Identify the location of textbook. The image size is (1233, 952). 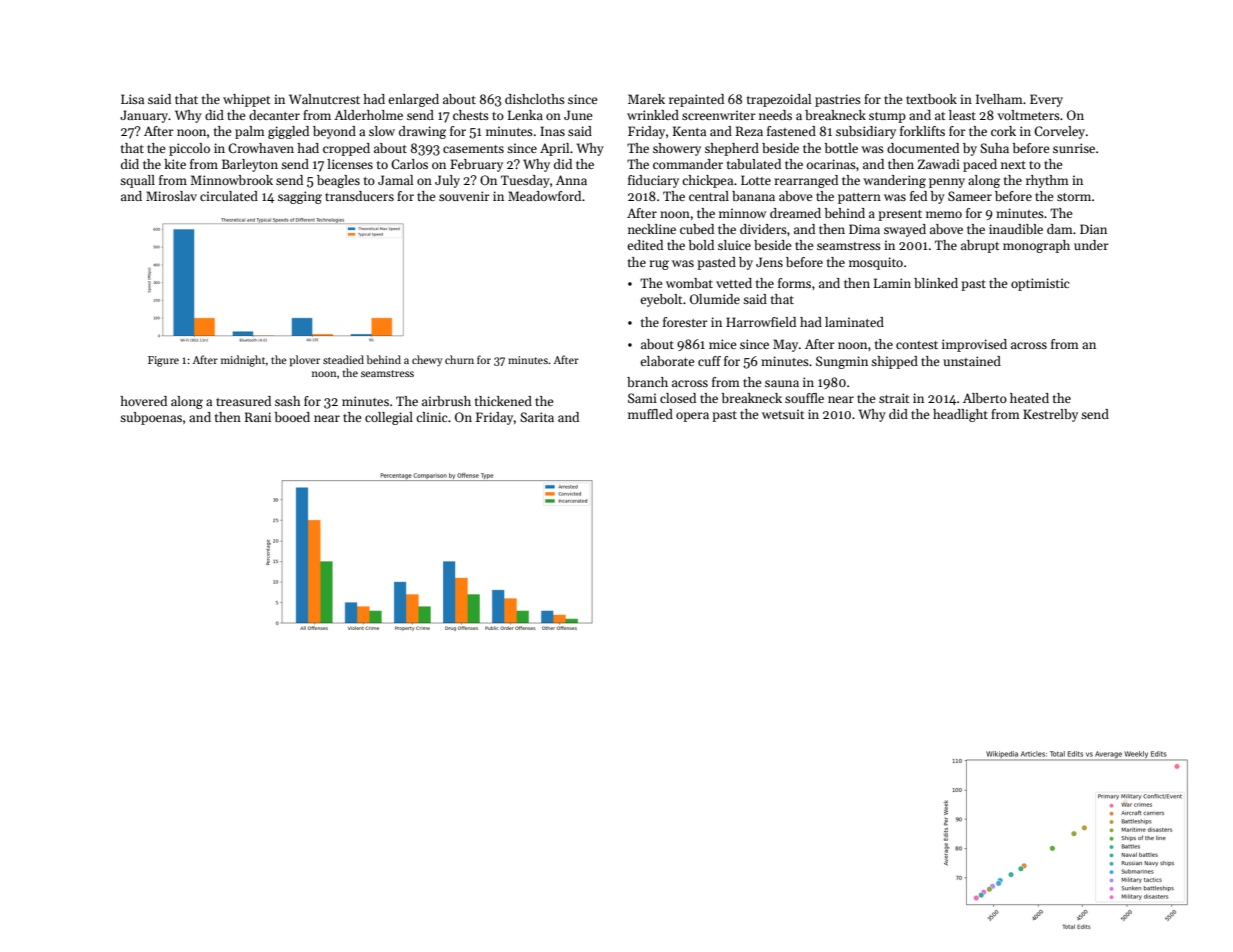
(931, 99).
